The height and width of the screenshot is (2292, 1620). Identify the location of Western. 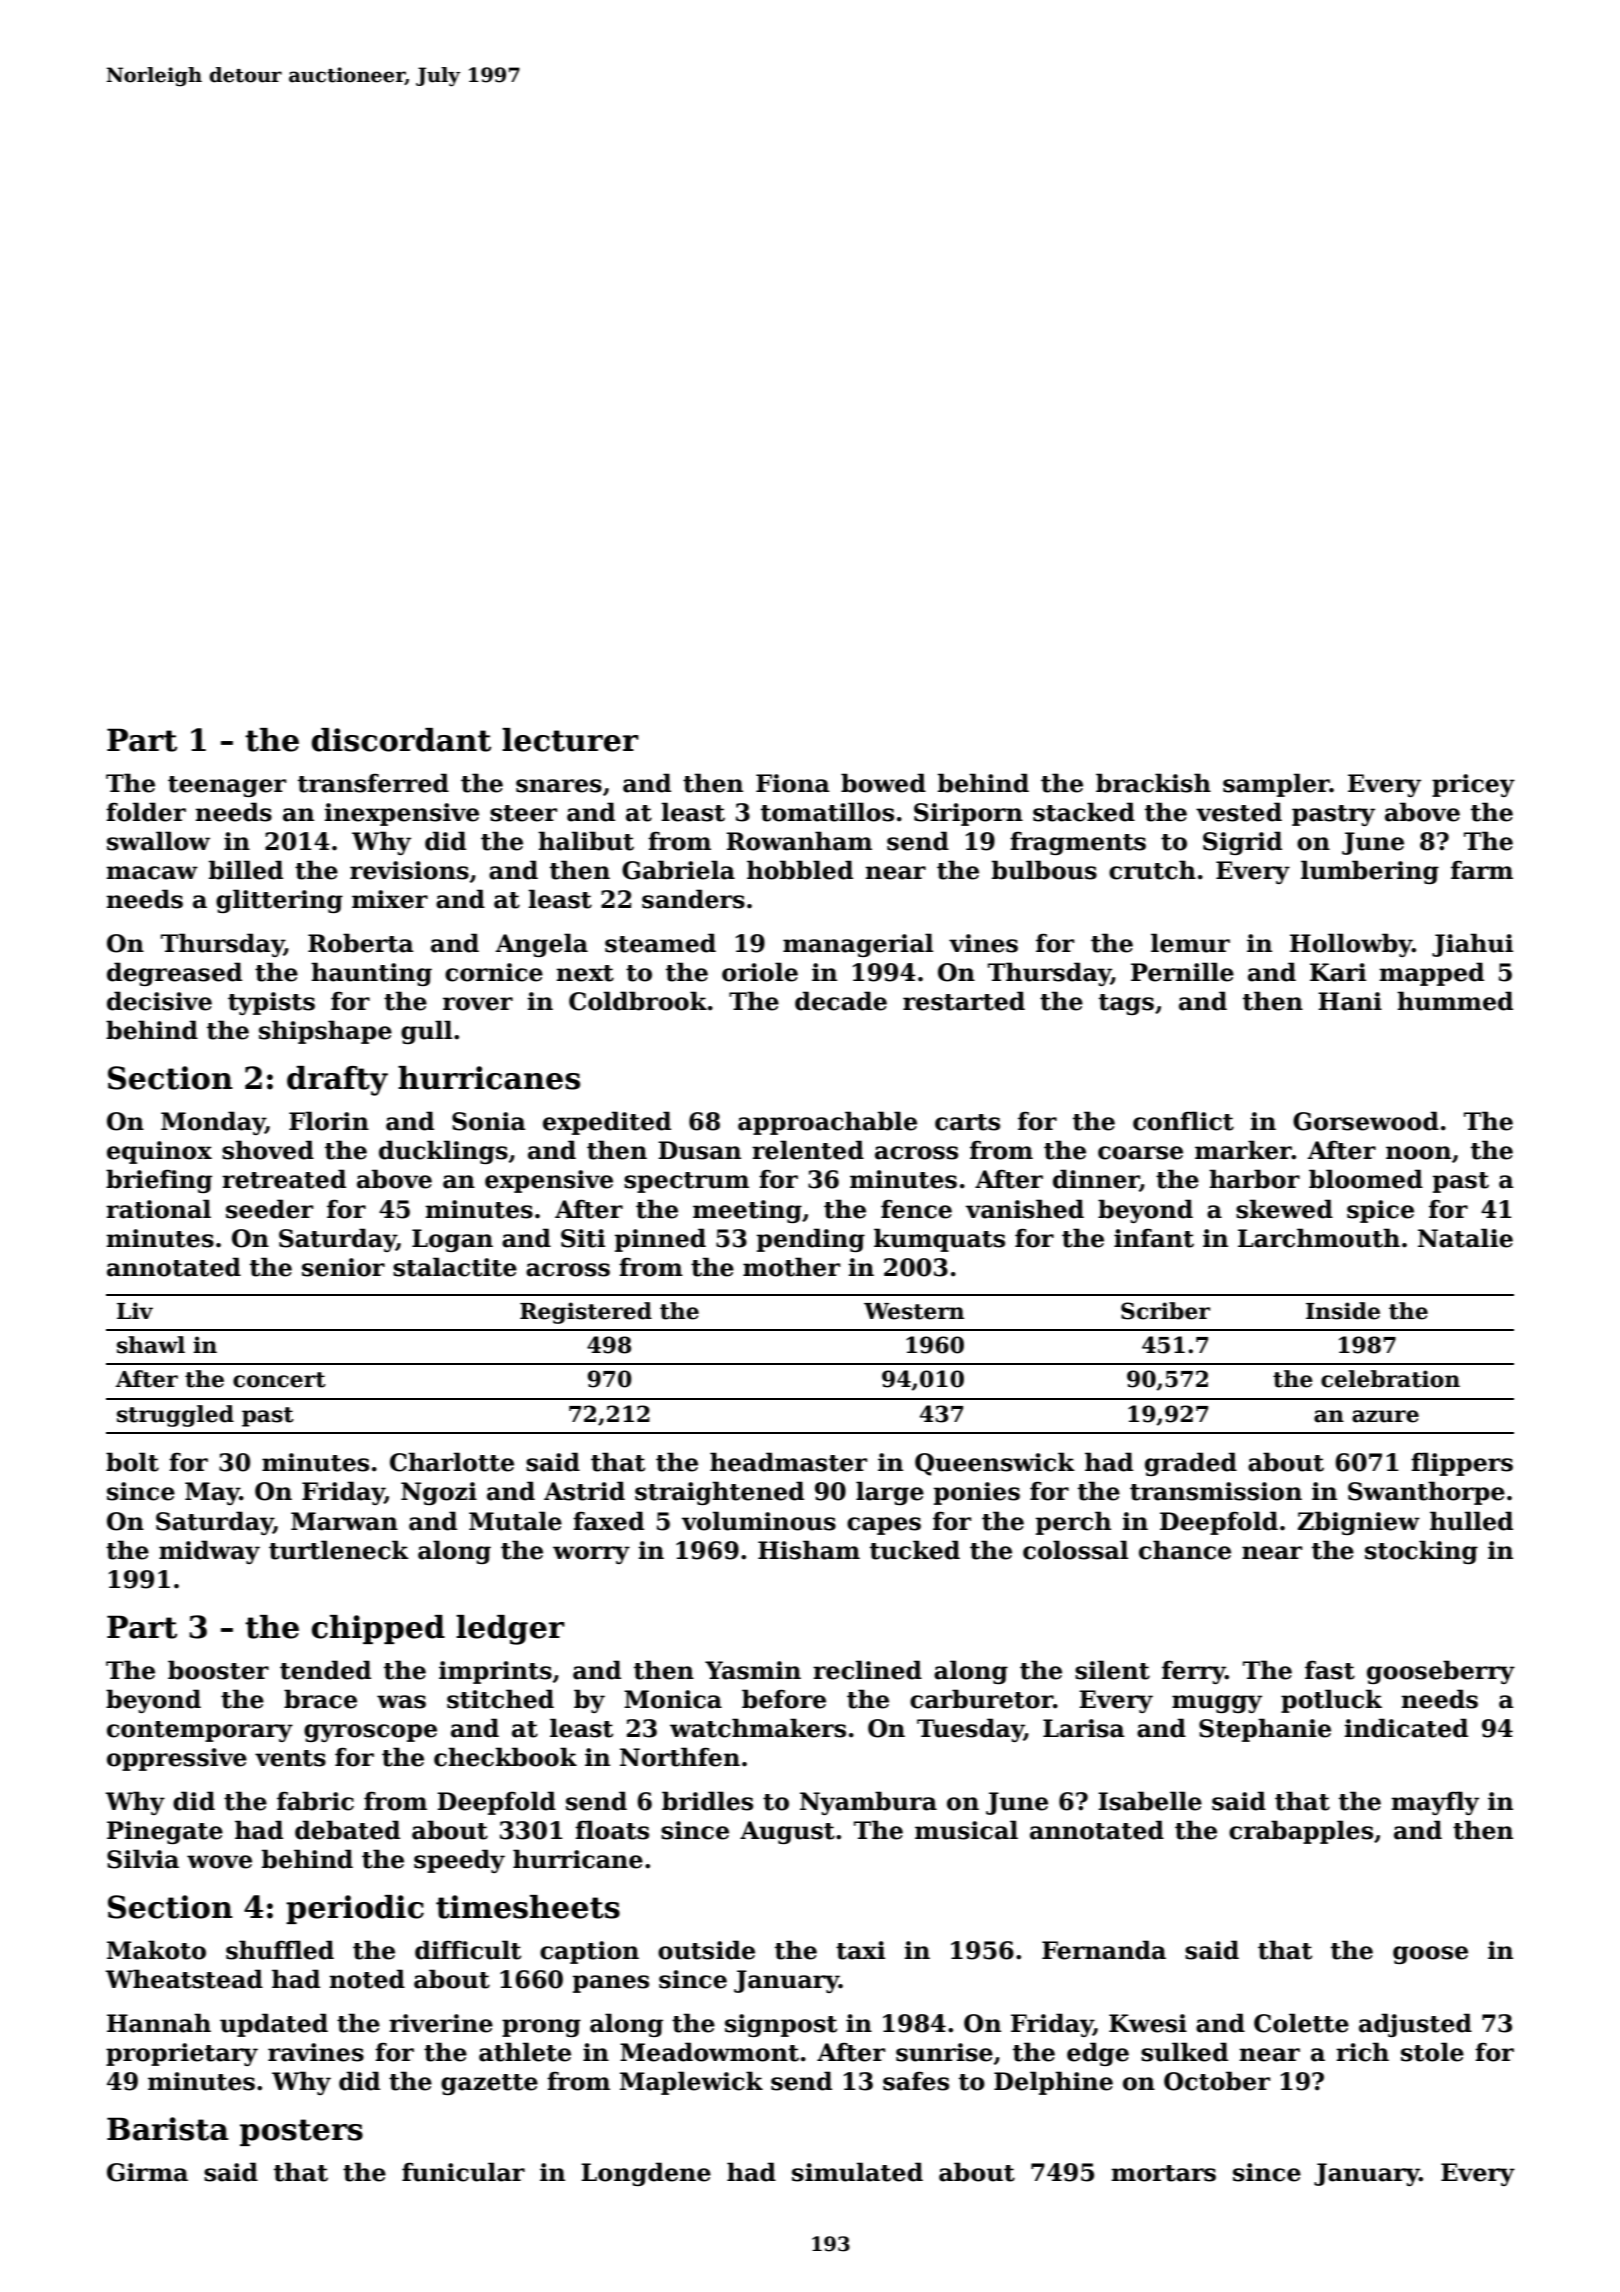
(914, 1311).
